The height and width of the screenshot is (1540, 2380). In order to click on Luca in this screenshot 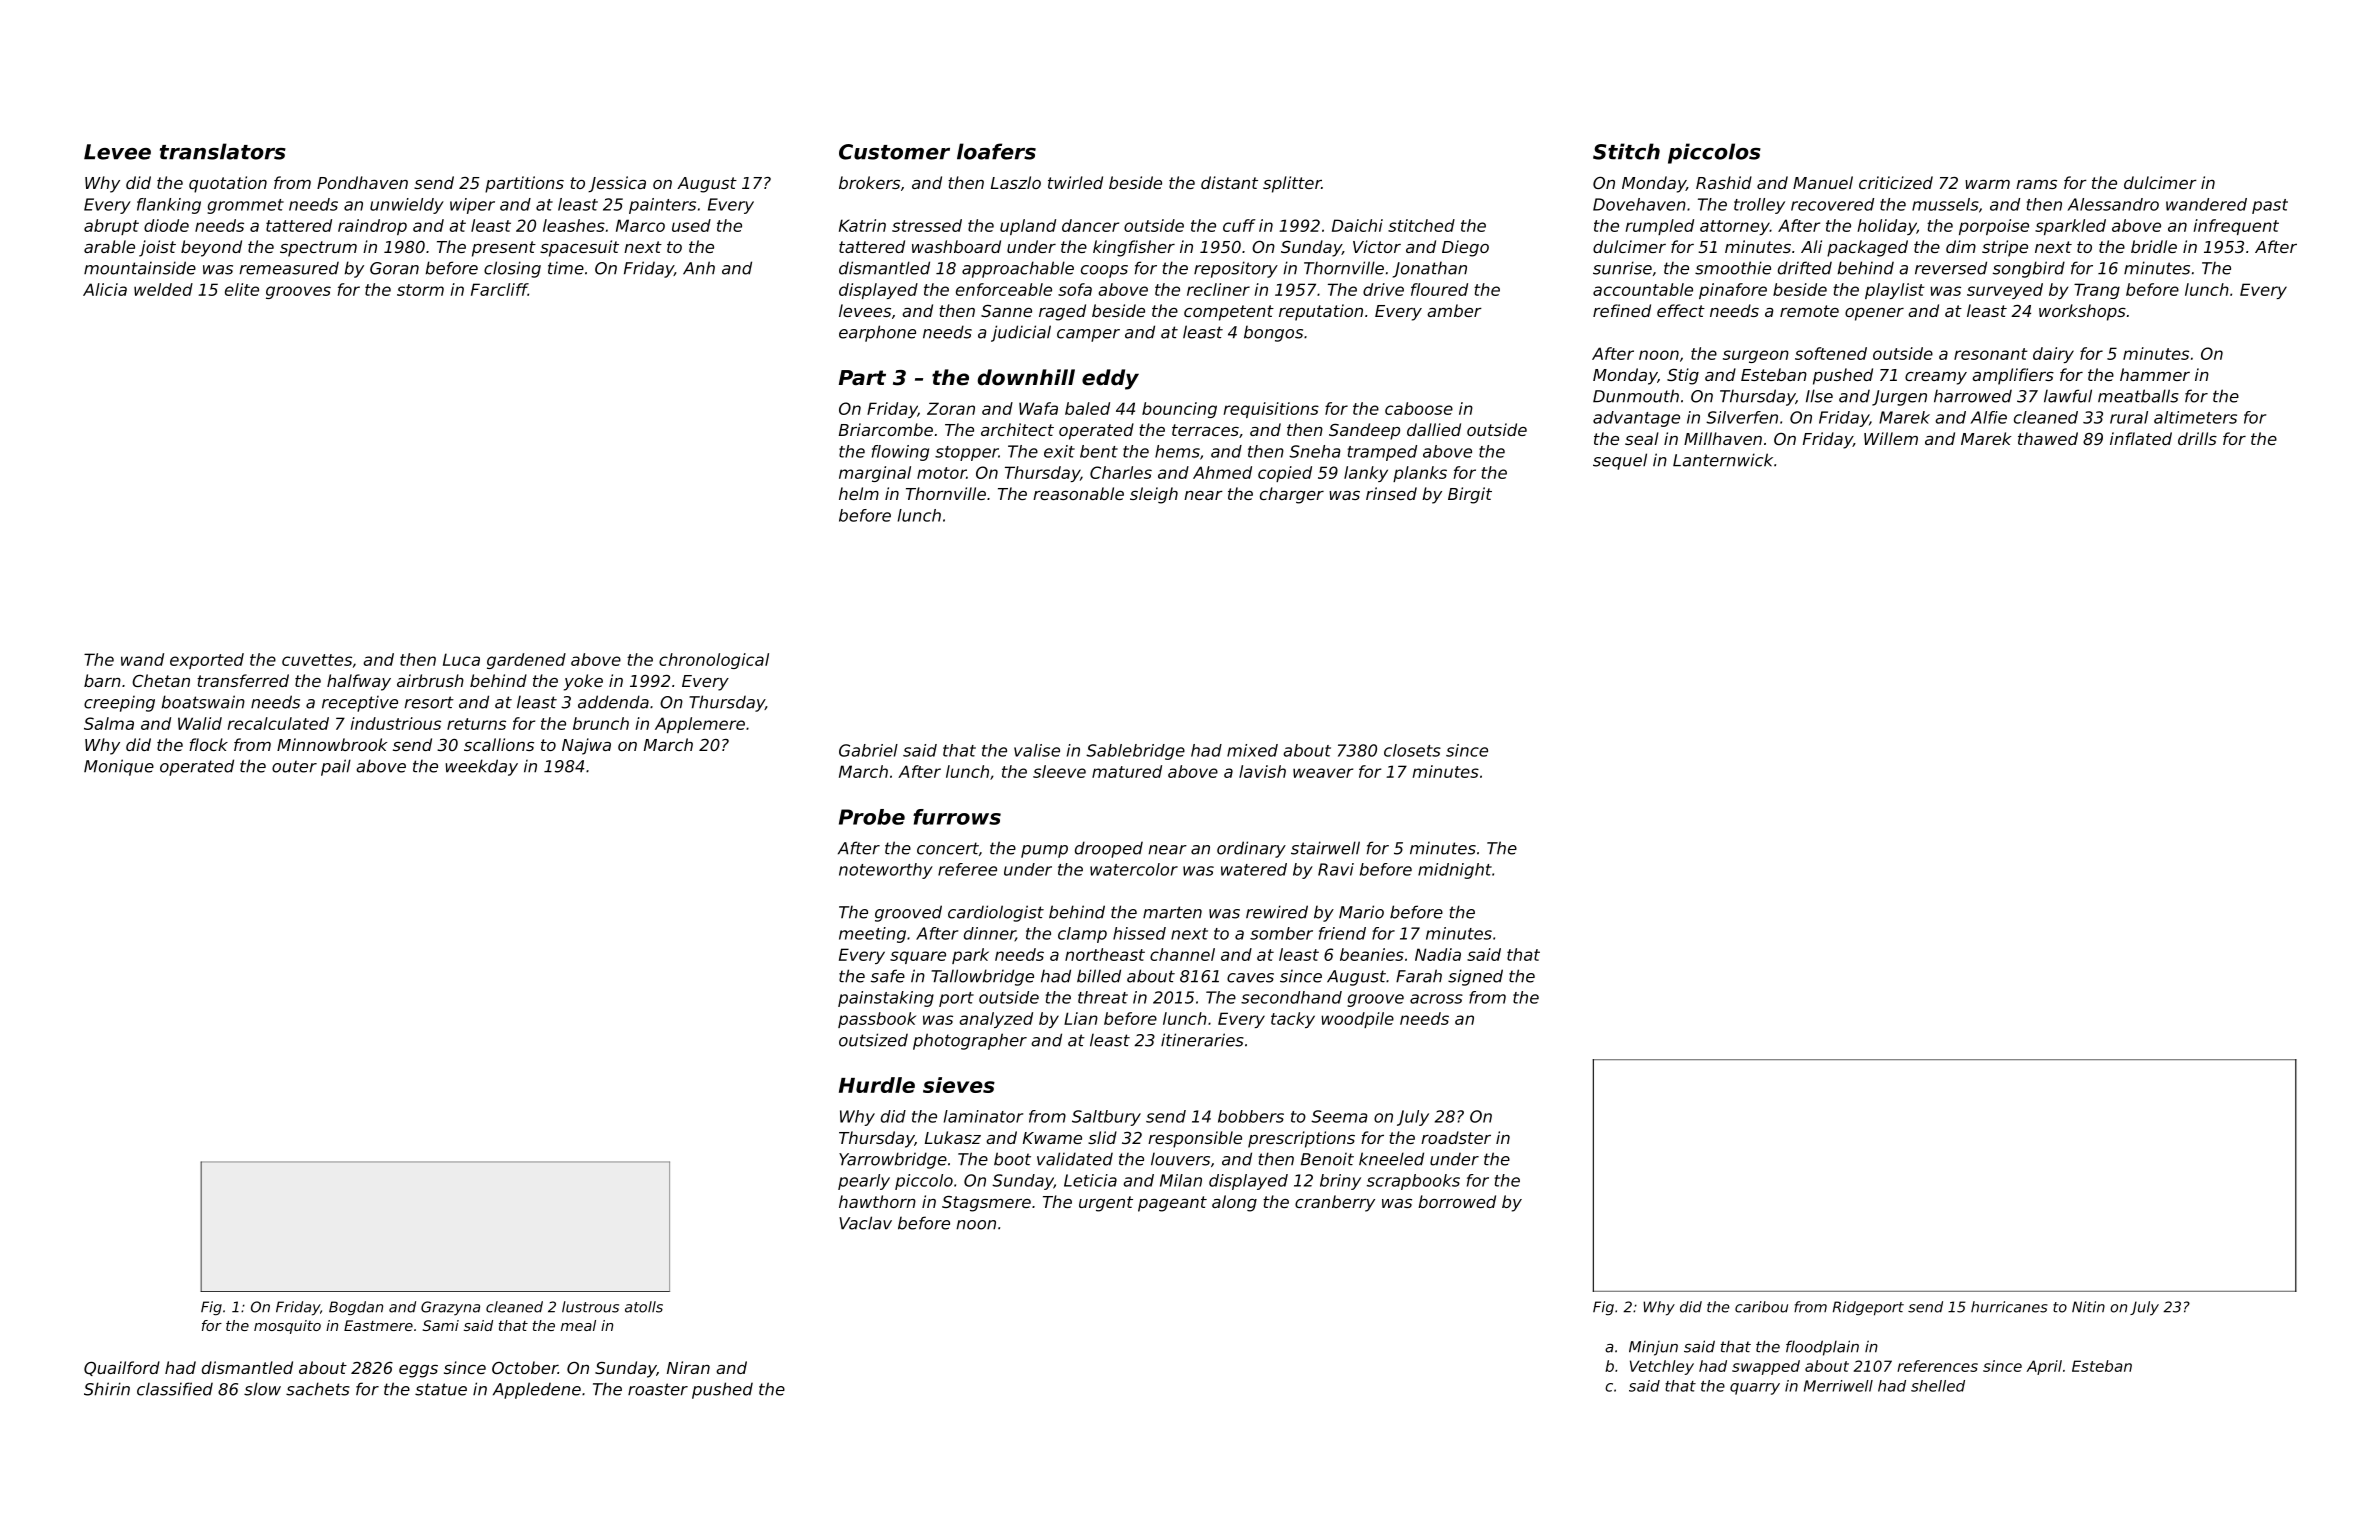, I will do `click(461, 659)`.
